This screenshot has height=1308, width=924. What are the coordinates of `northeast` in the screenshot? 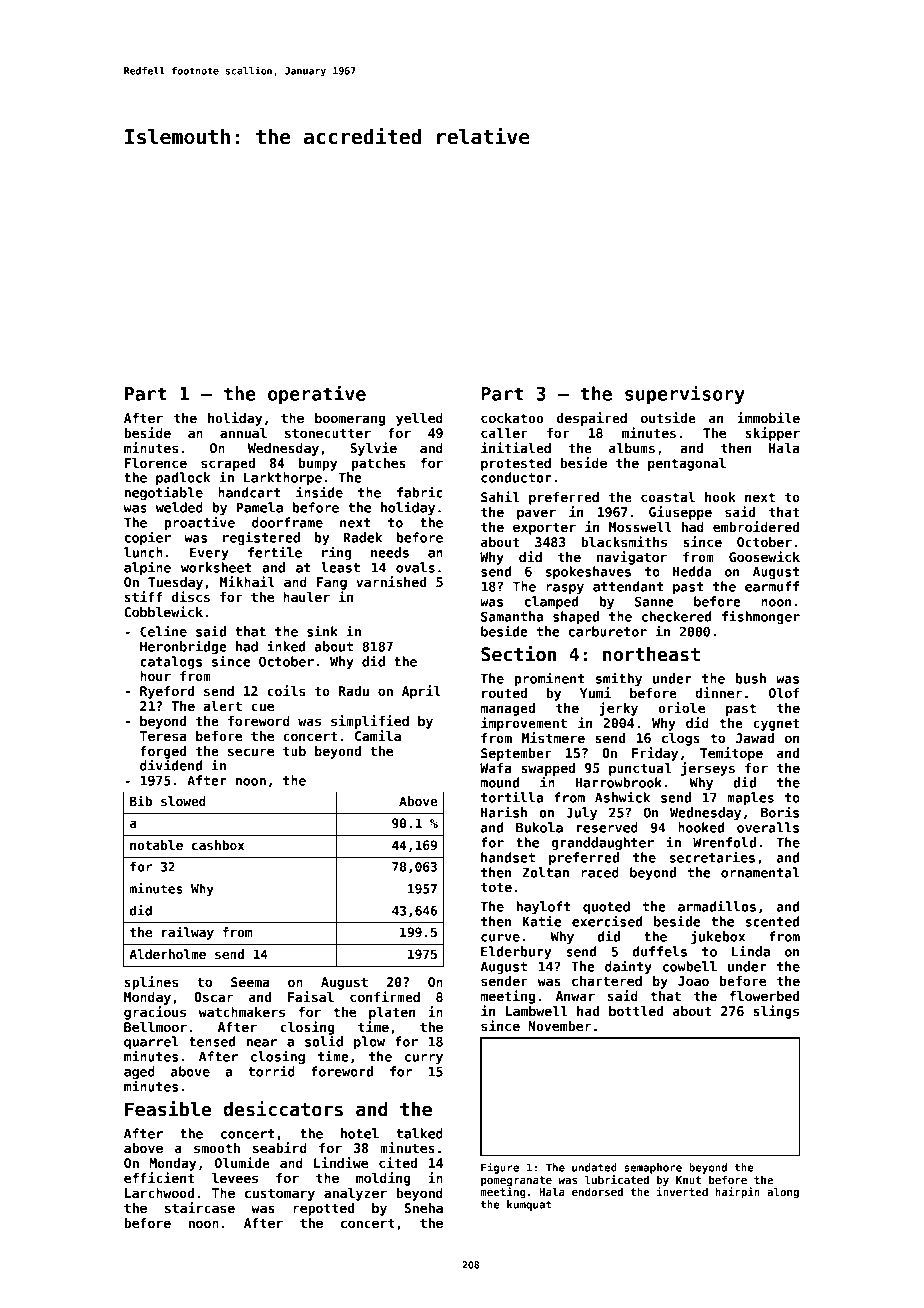 It's located at (651, 654).
